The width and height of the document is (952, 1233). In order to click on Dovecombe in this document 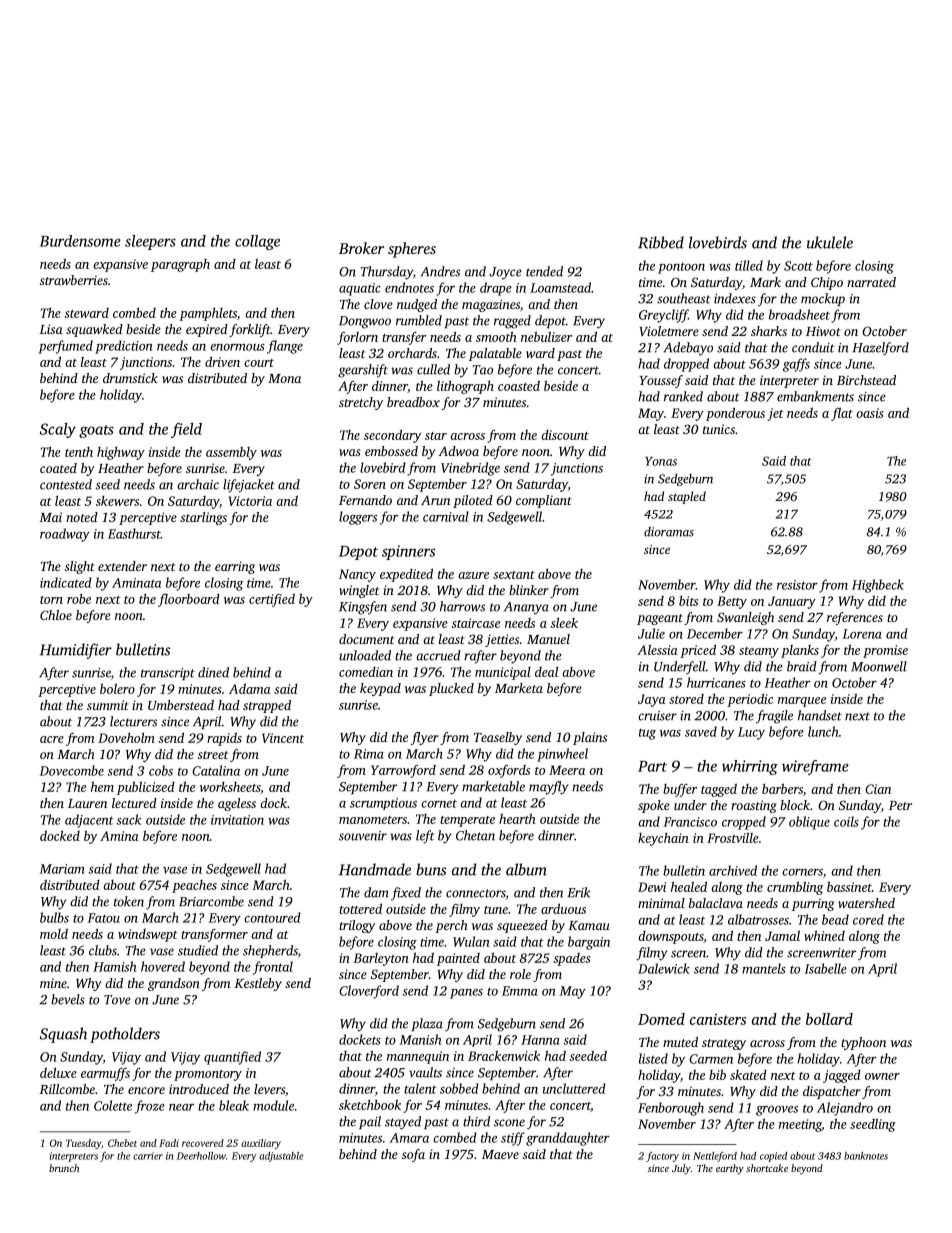, I will do `click(72, 770)`.
